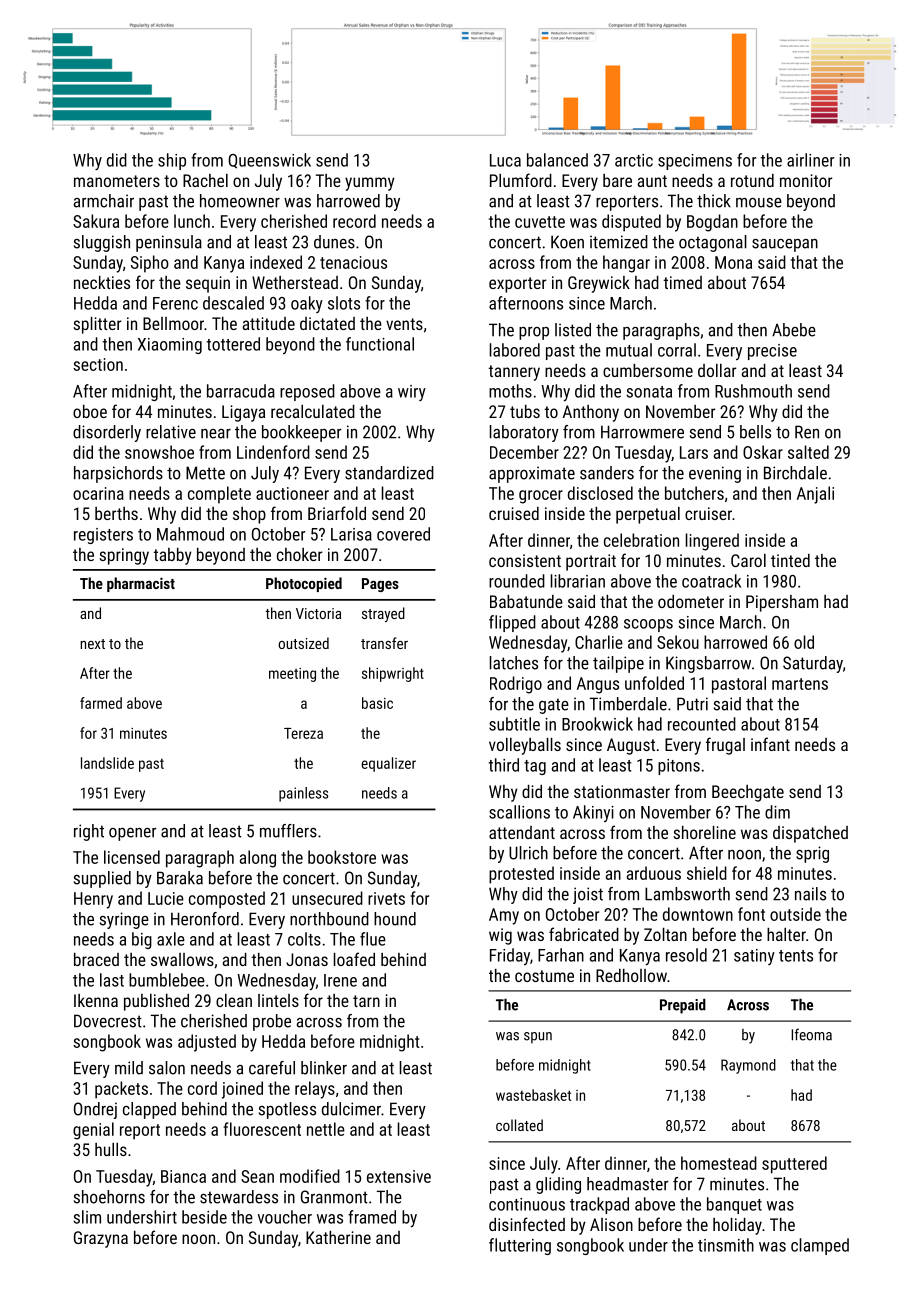  I want to click on coatrack, so click(711, 581).
